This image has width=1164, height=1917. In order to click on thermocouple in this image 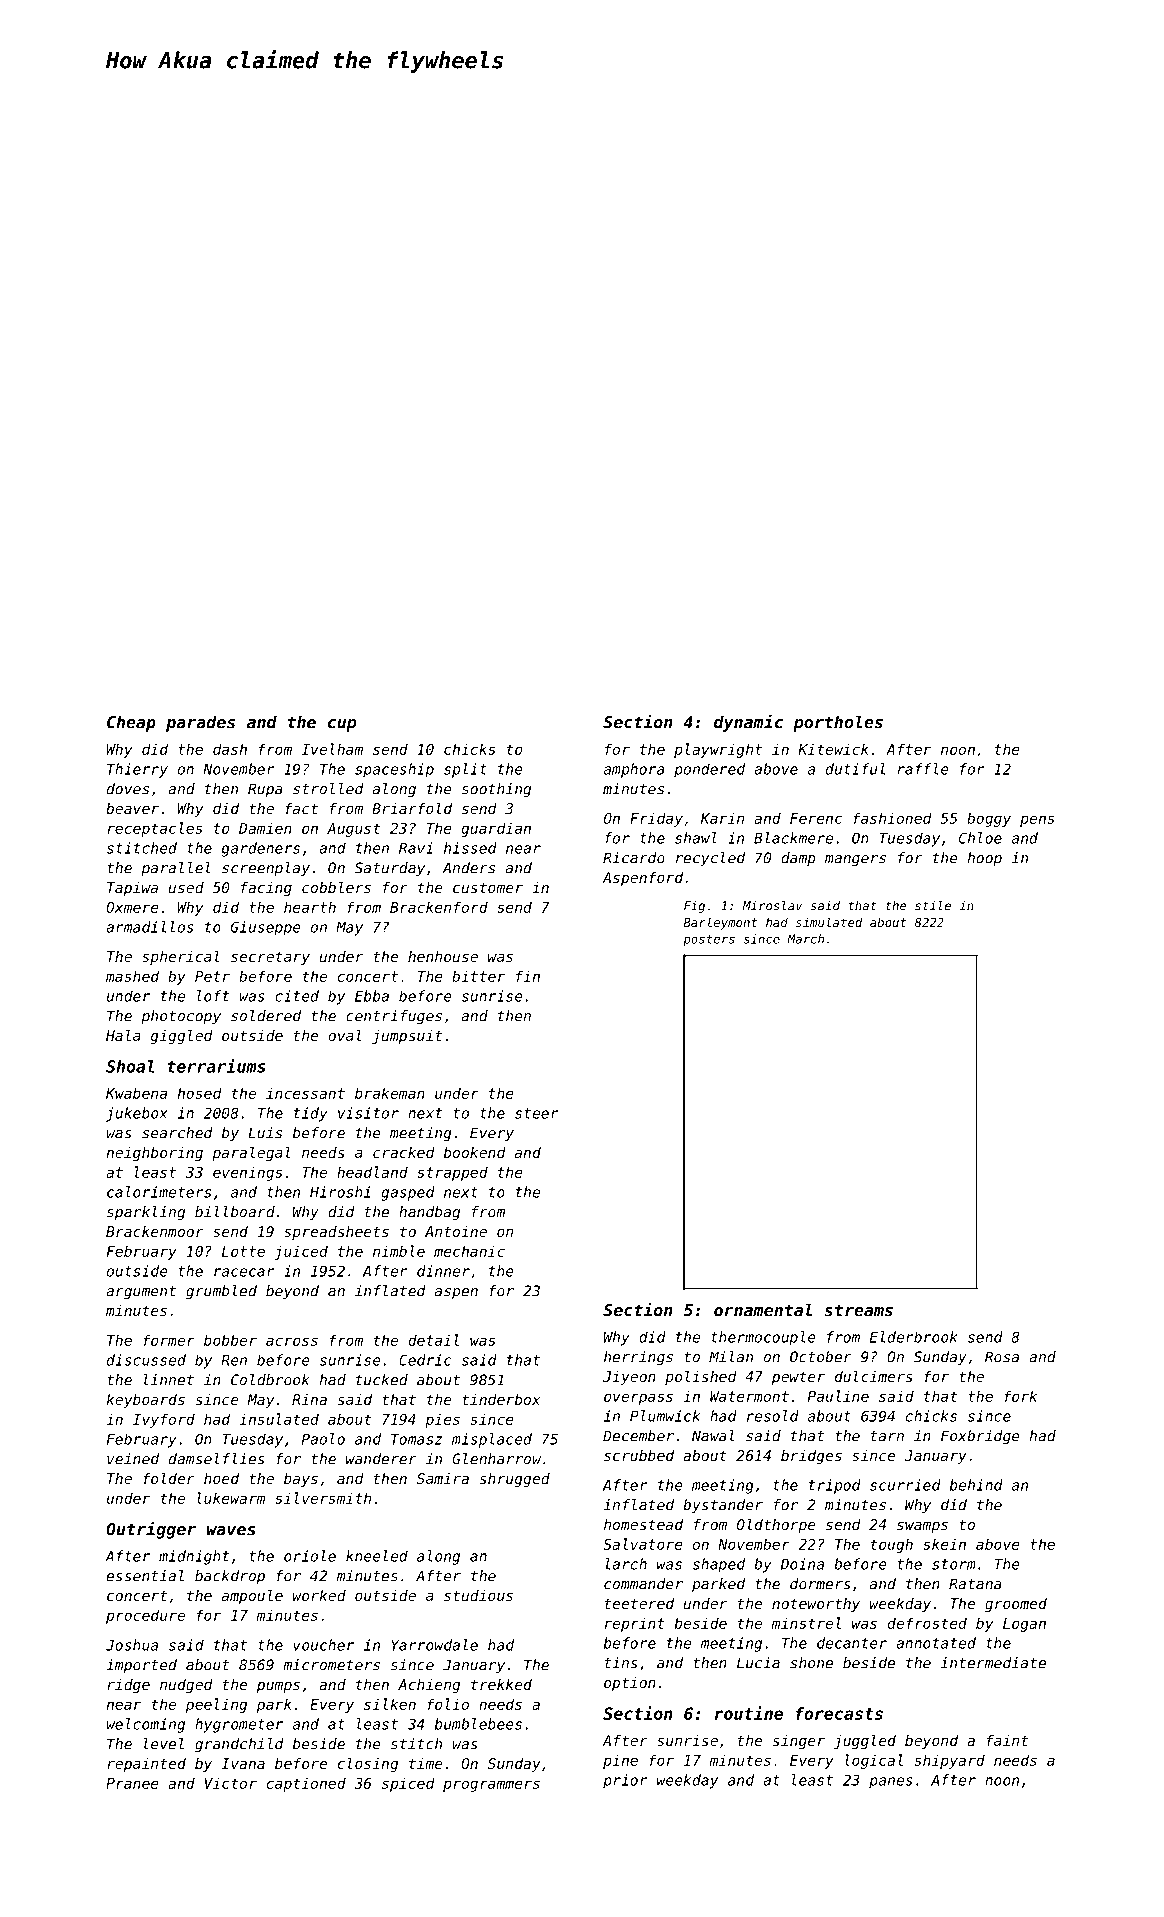, I will do `click(763, 1338)`.
